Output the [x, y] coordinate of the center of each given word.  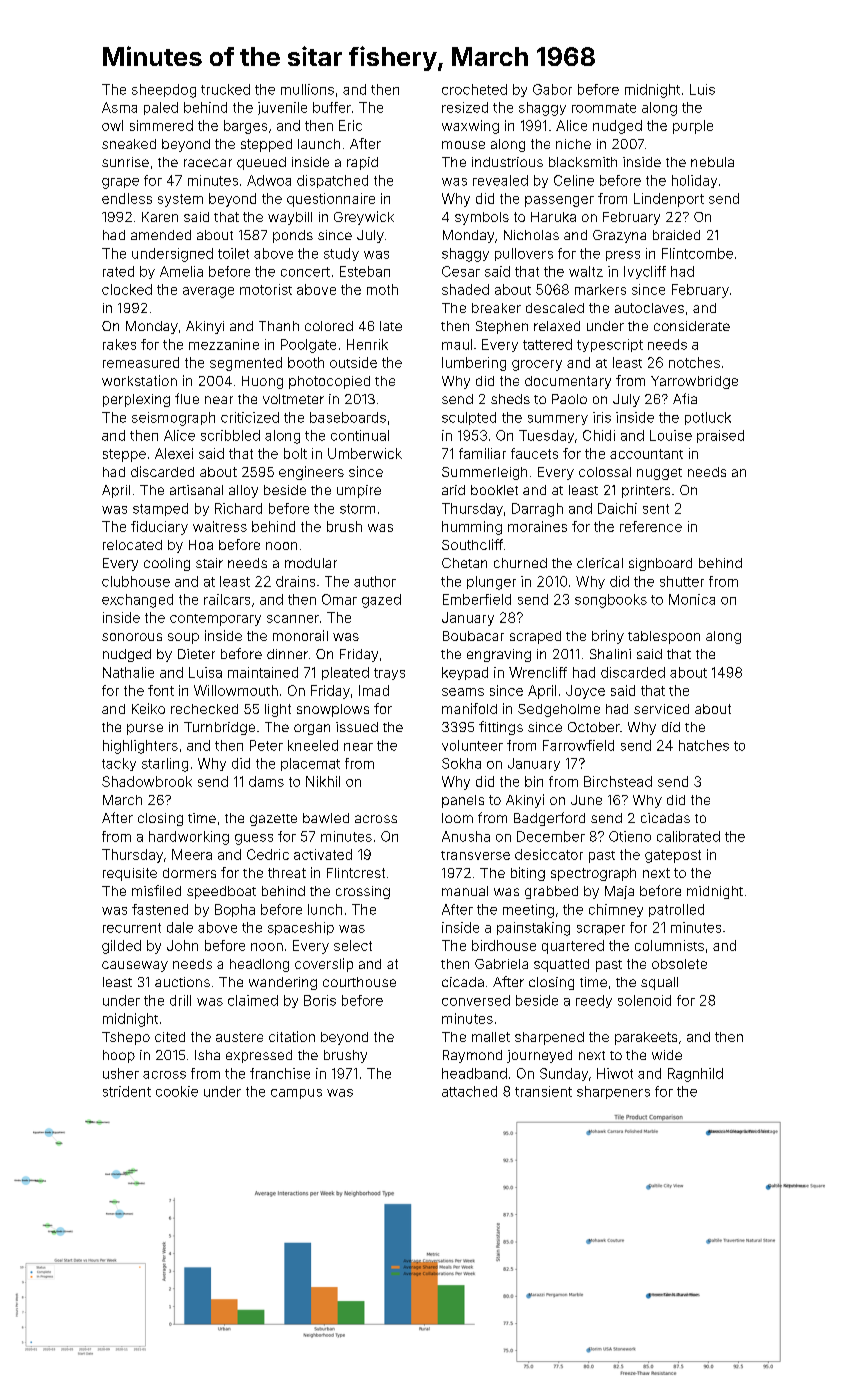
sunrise [125, 162]
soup [183, 638]
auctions [182, 982]
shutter [682, 581]
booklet [494, 490]
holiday [694, 181]
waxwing [470, 127]
